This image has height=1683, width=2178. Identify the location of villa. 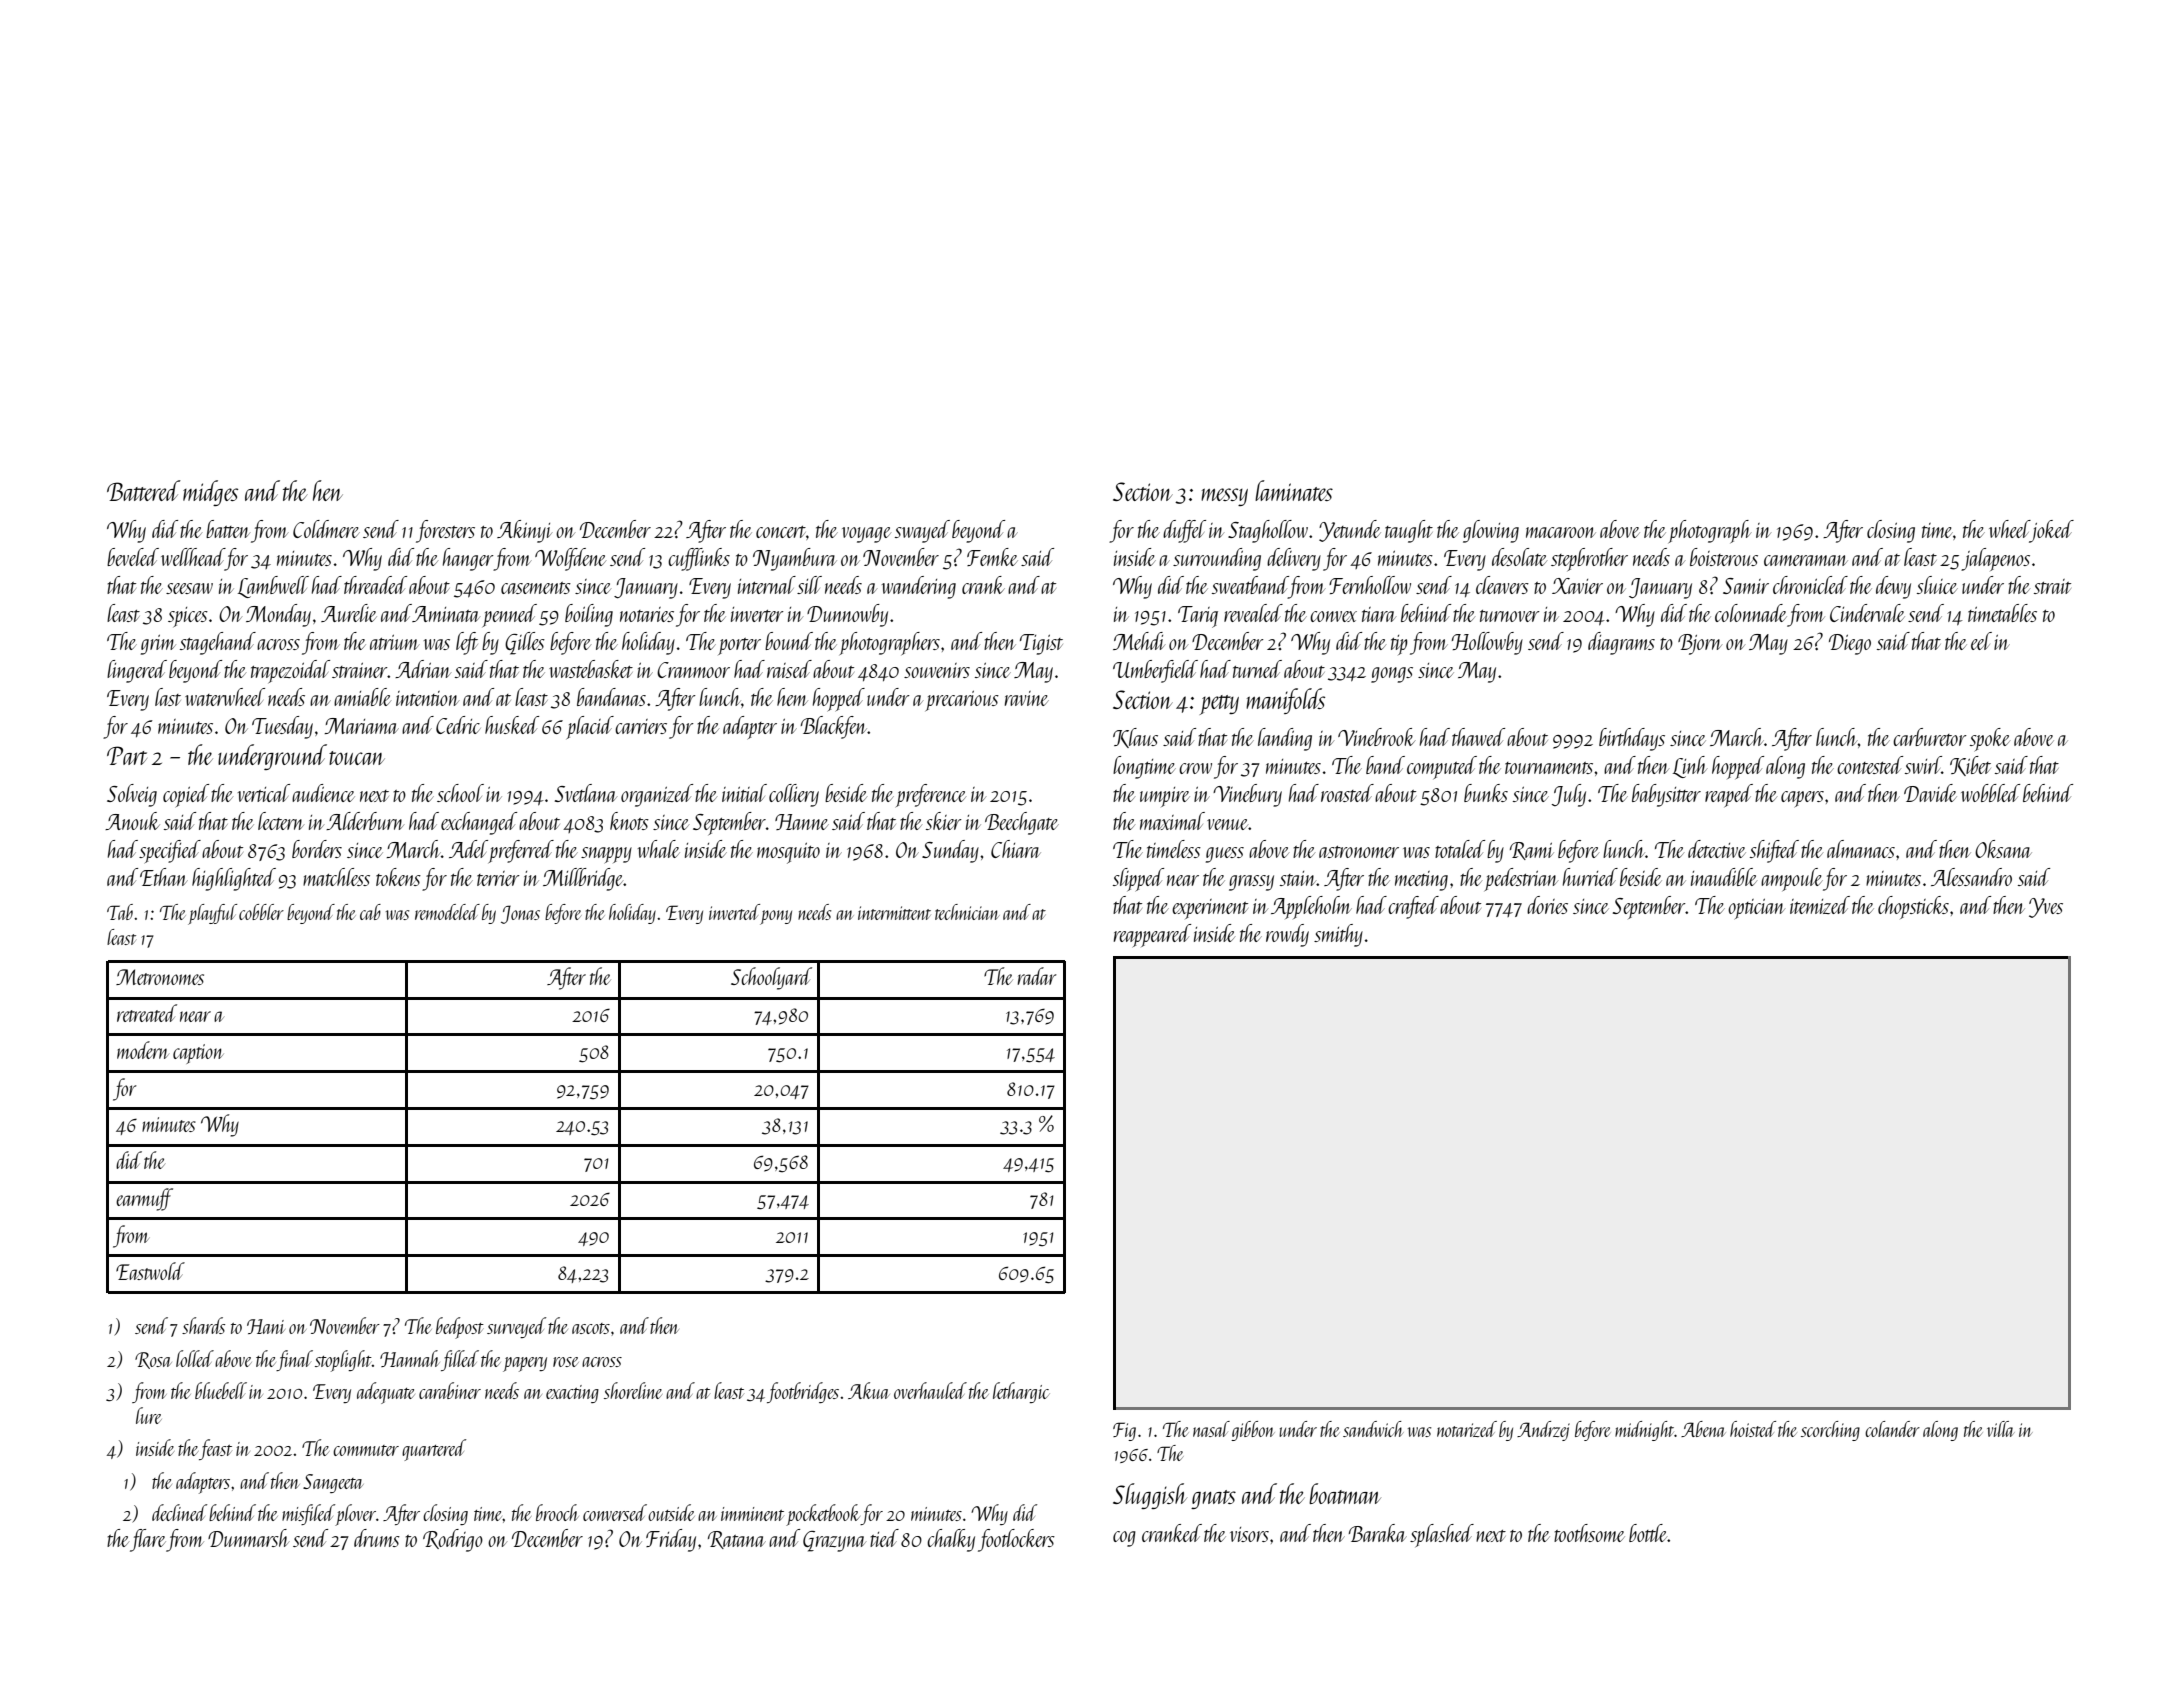
(2001, 1429).
